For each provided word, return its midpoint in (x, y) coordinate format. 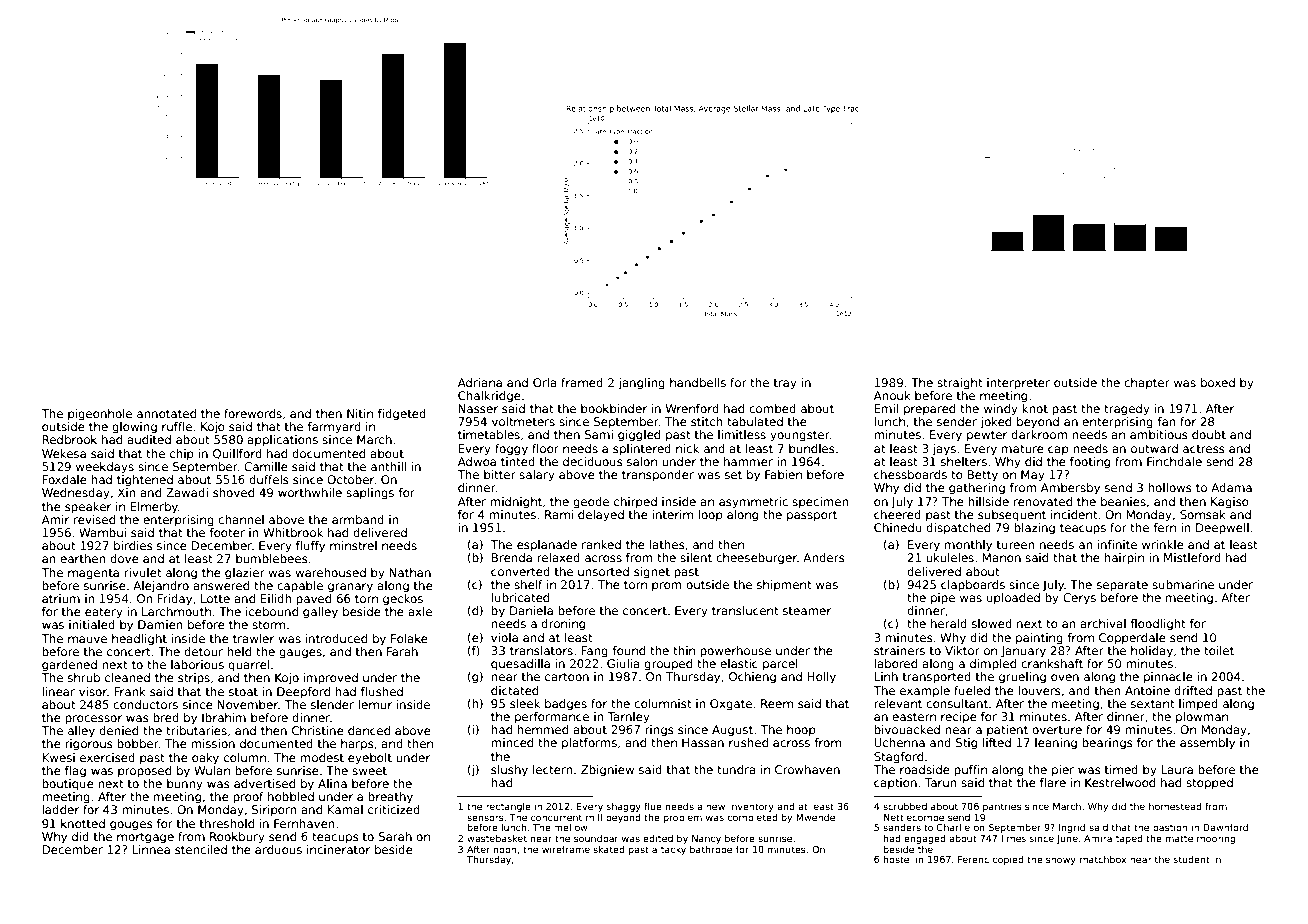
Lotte (215, 598)
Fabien (783, 474)
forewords (253, 413)
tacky (673, 850)
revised (94, 519)
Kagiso (1230, 503)
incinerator (338, 849)
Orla (545, 382)
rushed (748, 742)
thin (684, 650)
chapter (1147, 384)
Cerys (1079, 599)
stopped (1209, 784)
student (1192, 859)
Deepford (303, 693)
